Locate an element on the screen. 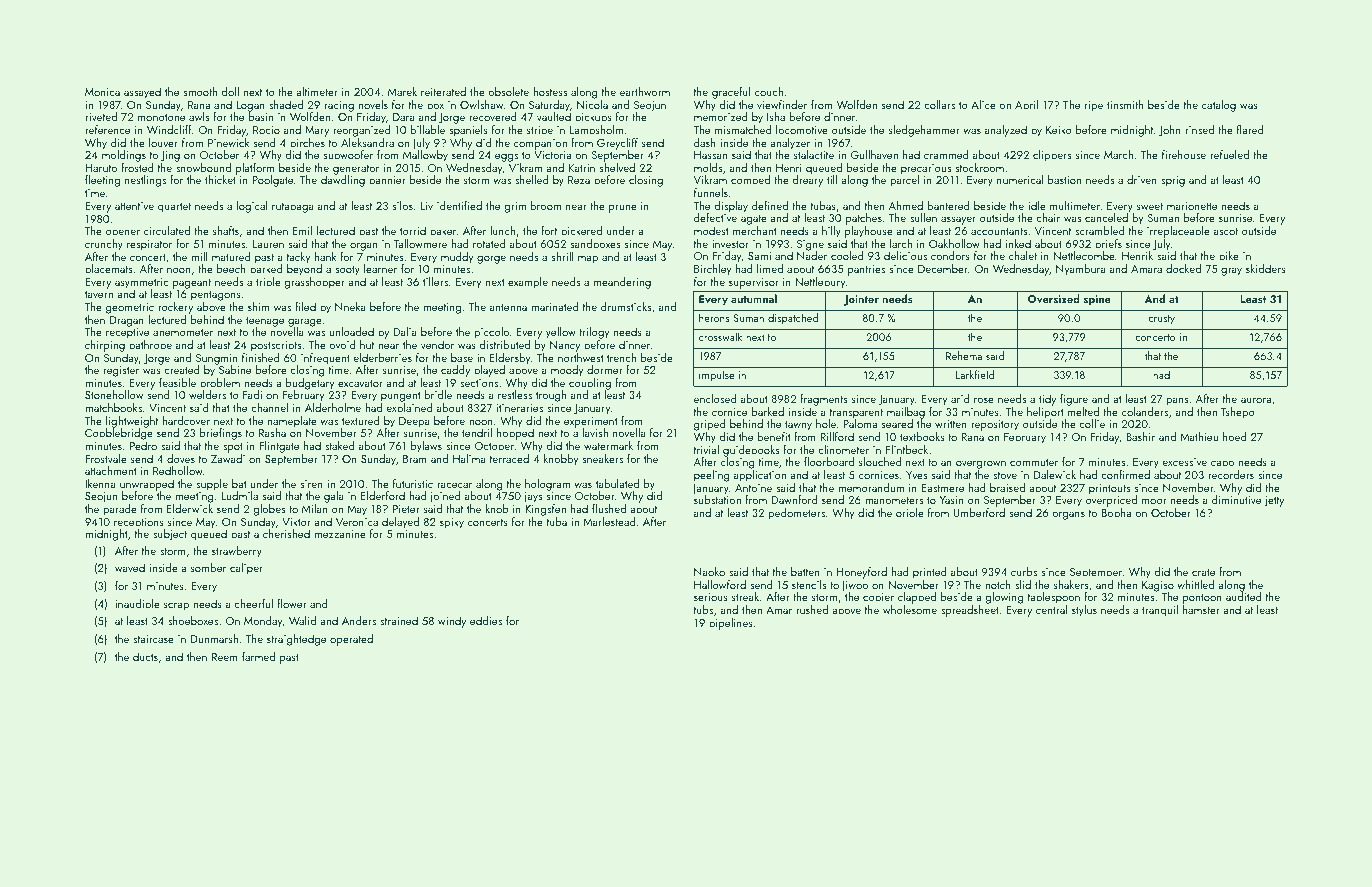 This screenshot has height=887, width=1372. diminutive is located at coordinates (1236, 499).
